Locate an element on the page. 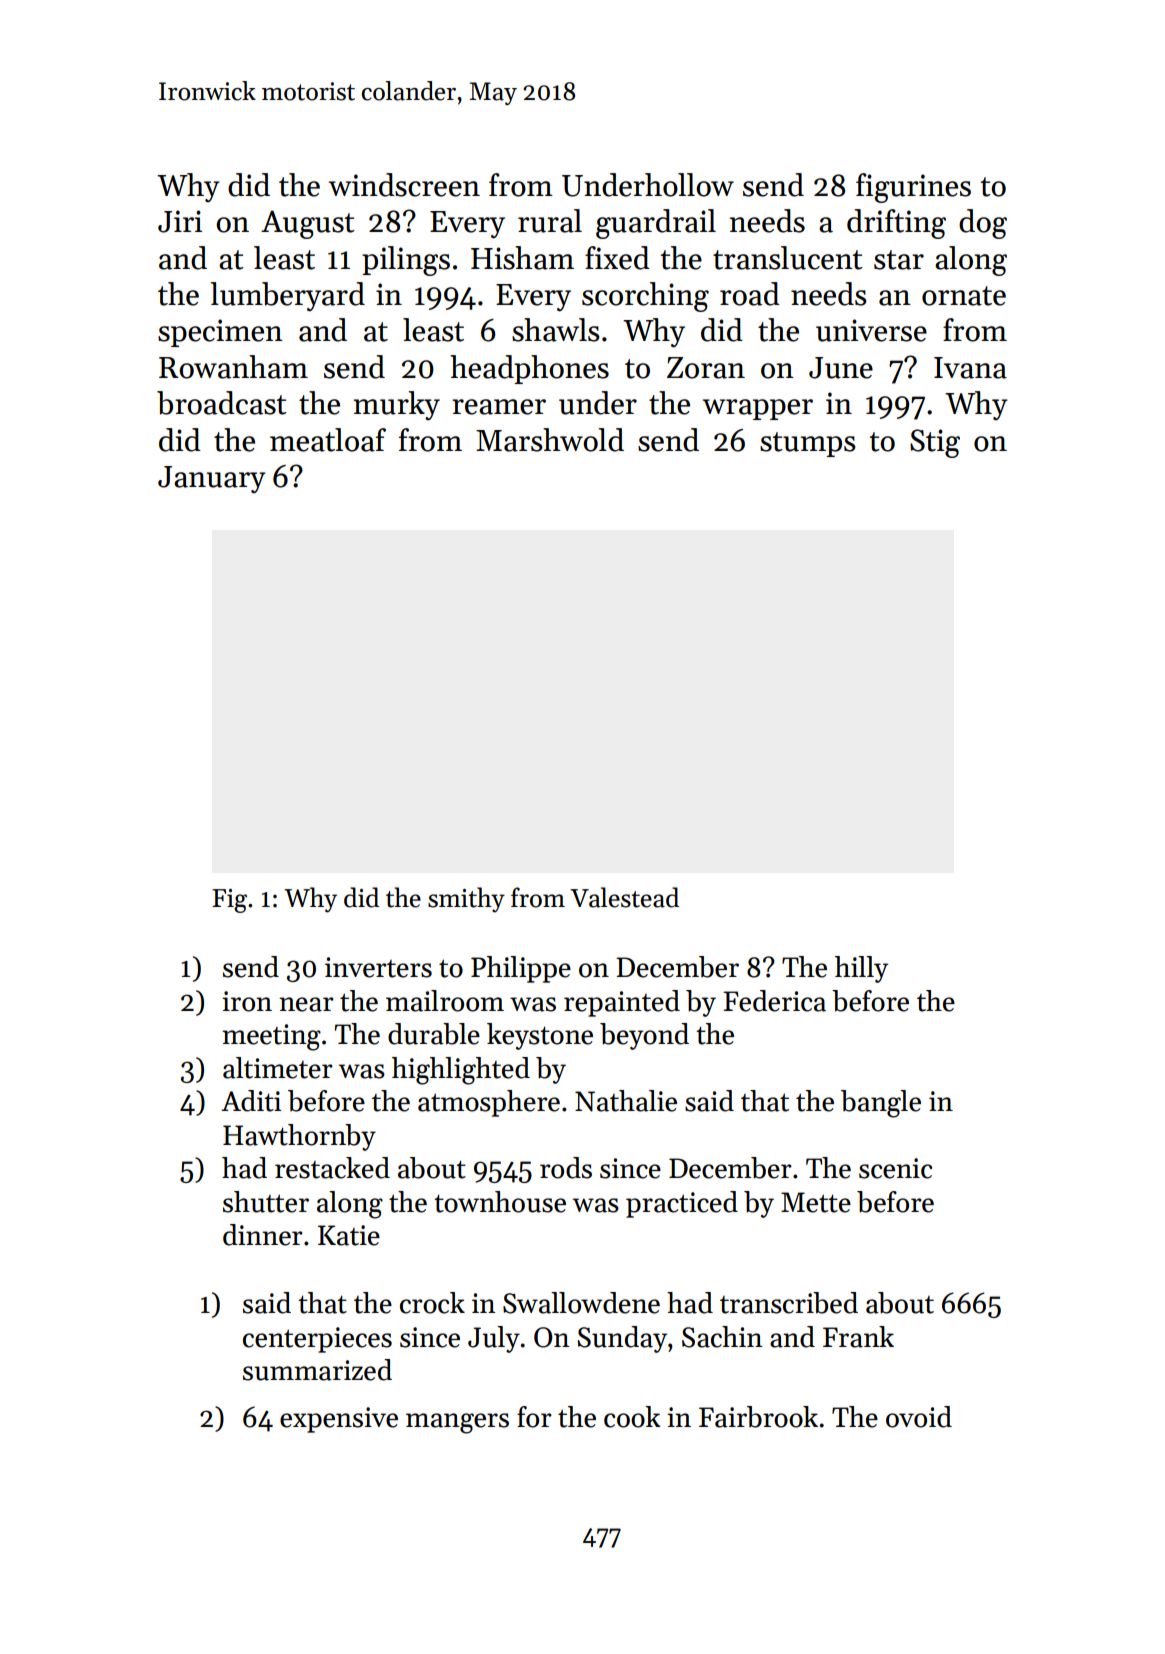 Image resolution: width=1165 pixels, height=1654 pixels. August is located at coordinates (308, 224).
